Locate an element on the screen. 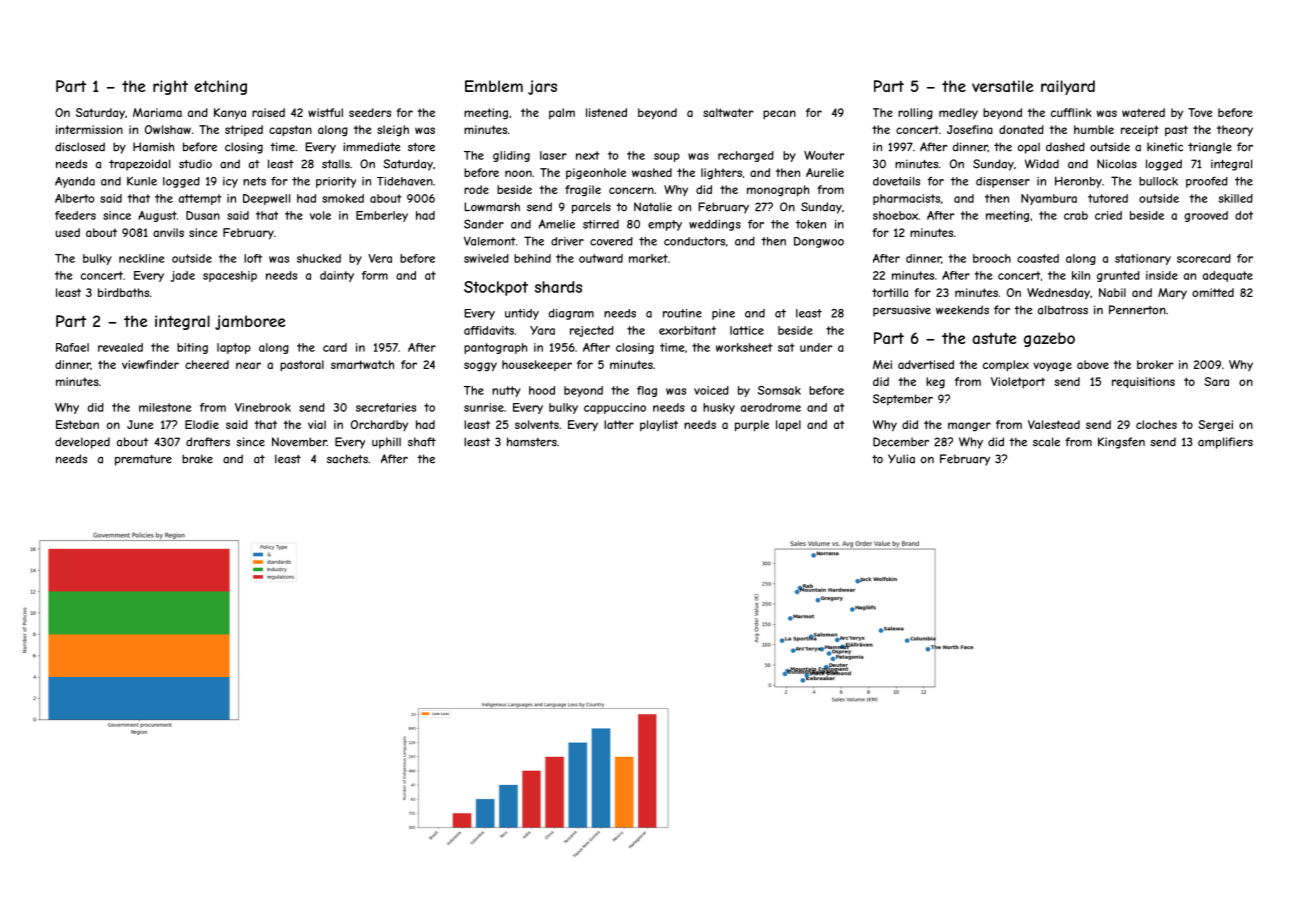 The width and height of the screenshot is (1308, 924). versatile is located at coordinates (1002, 86).
